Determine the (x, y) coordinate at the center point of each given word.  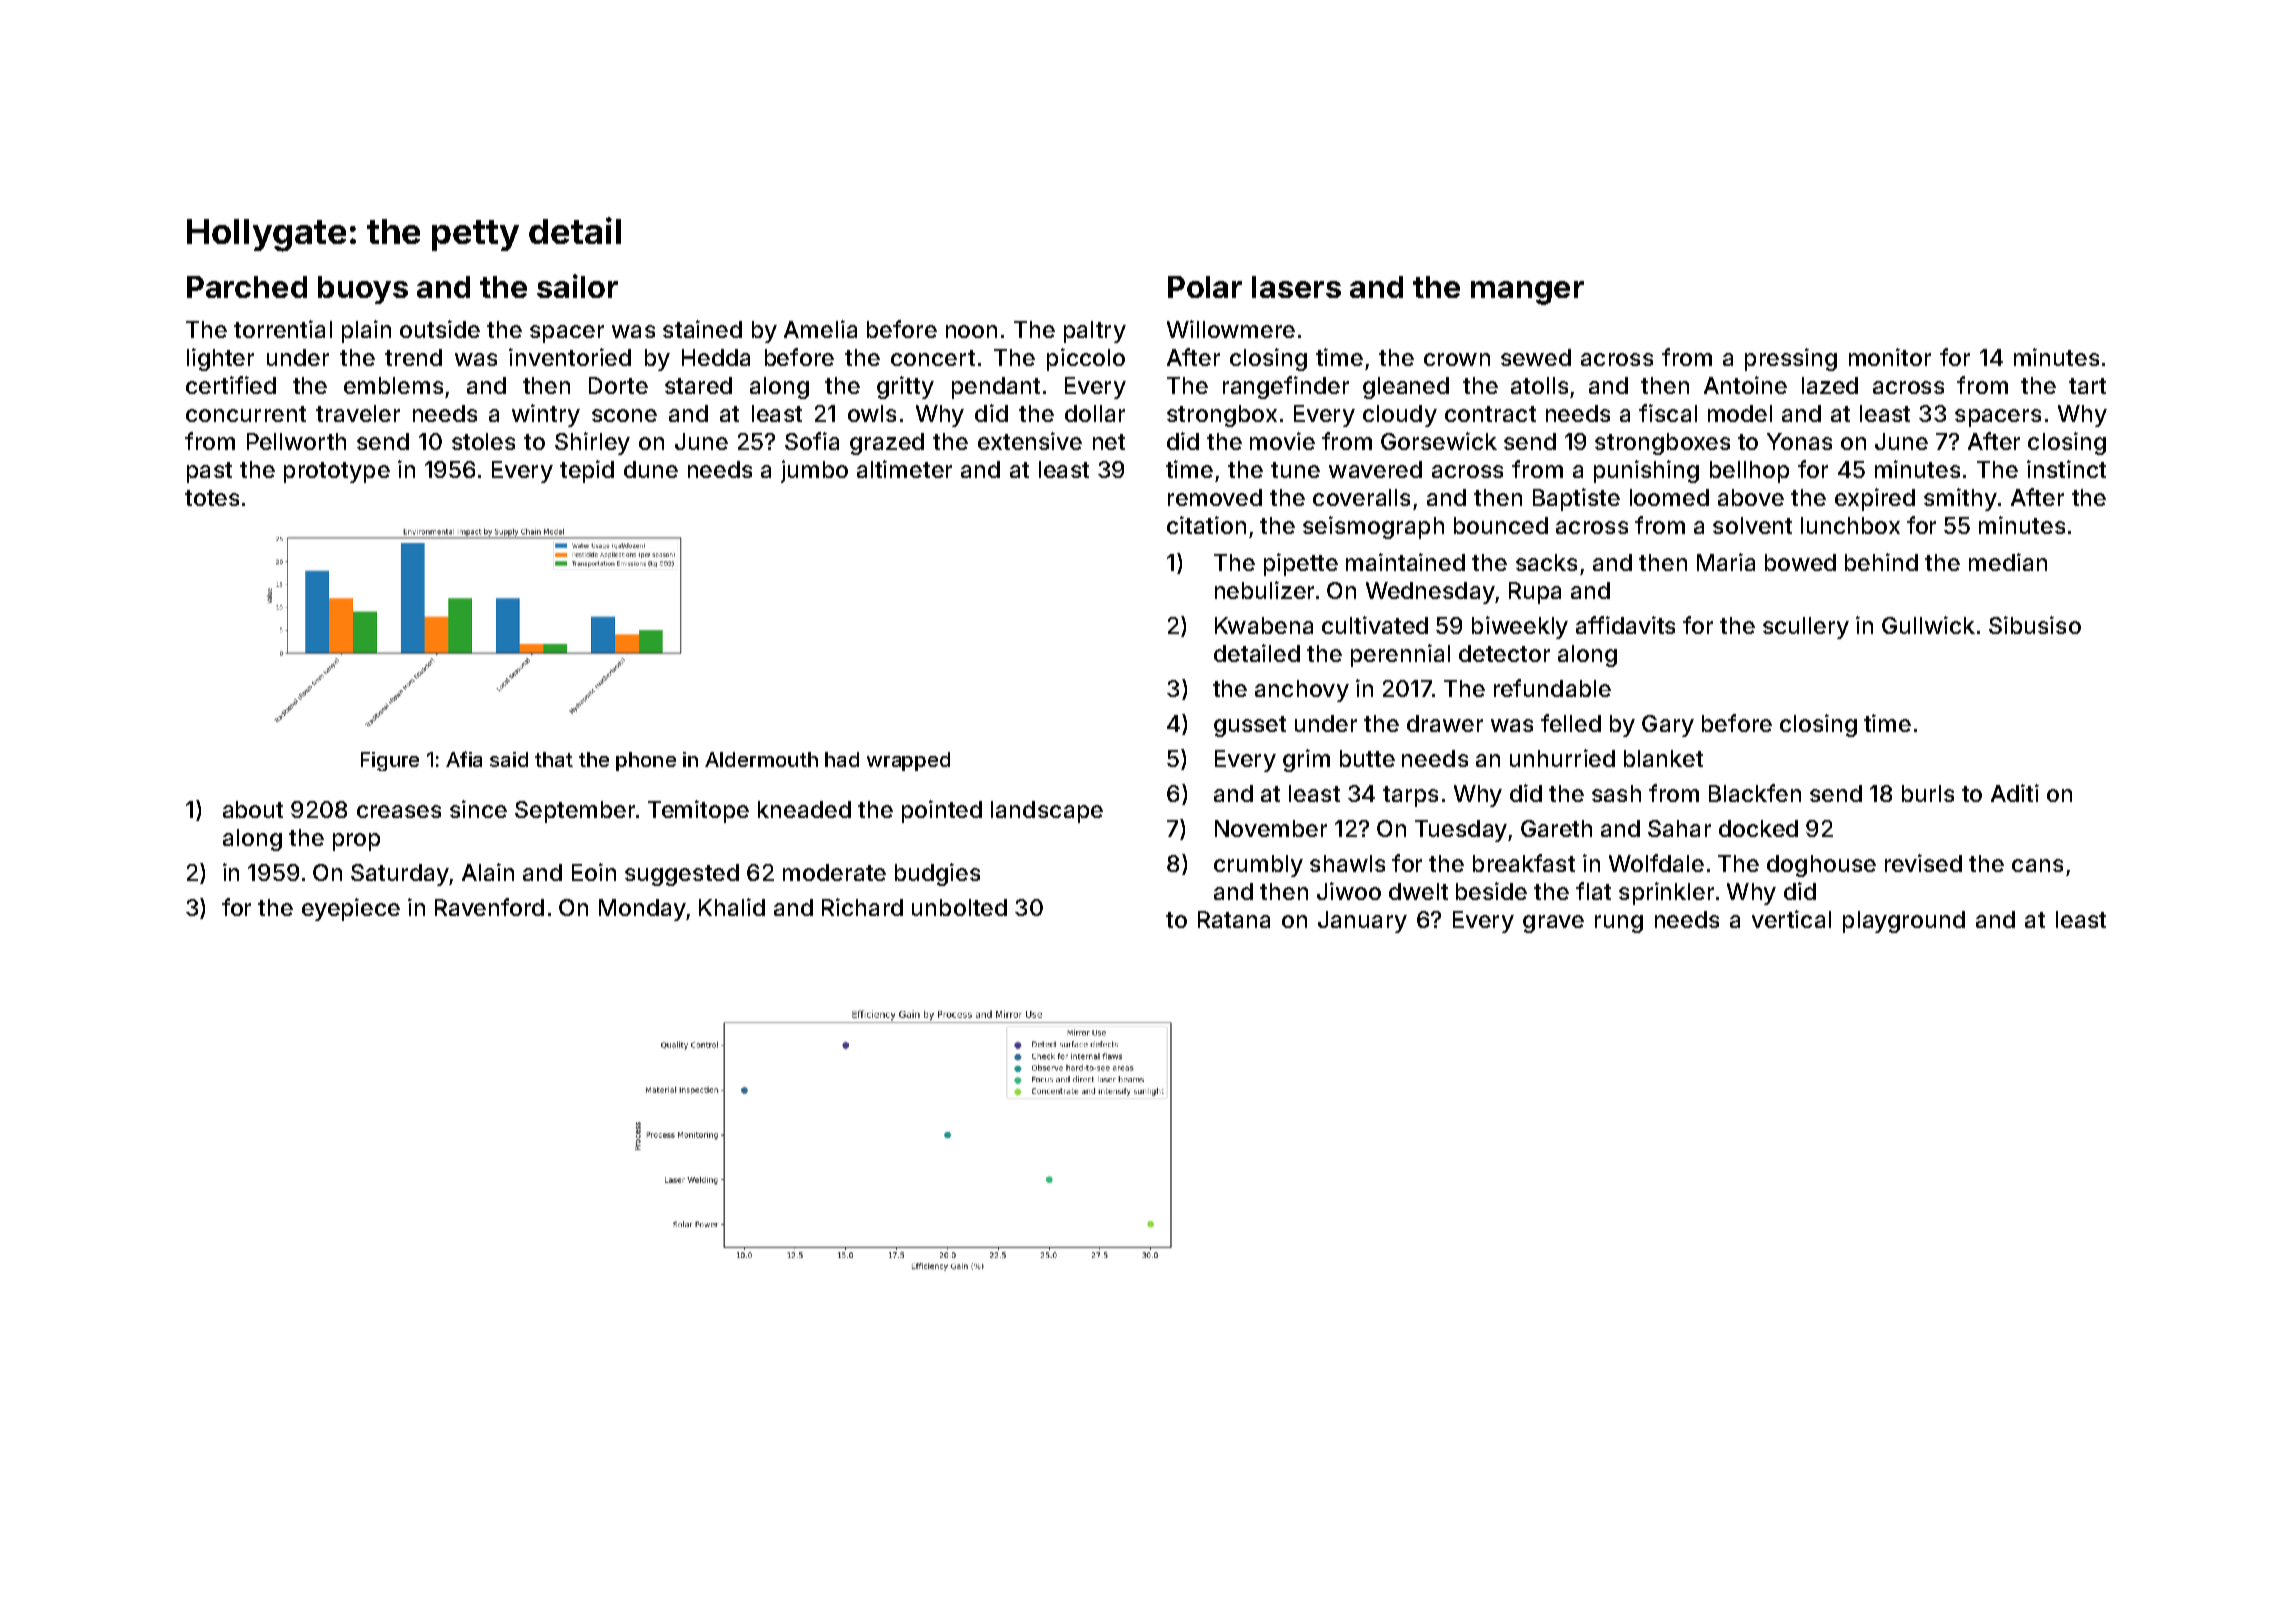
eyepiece (351, 909)
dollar (1095, 413)
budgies (937, 874)
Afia (464, 759)
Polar (1205, 287)
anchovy (1302, 691)
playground (1904, 922)
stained (702, 329)
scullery (1806, 628)
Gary (1668, 726)
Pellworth (296, 441)
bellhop (1749, 472)
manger (1527, 293)
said (509, 759)
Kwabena (1264, 625)
